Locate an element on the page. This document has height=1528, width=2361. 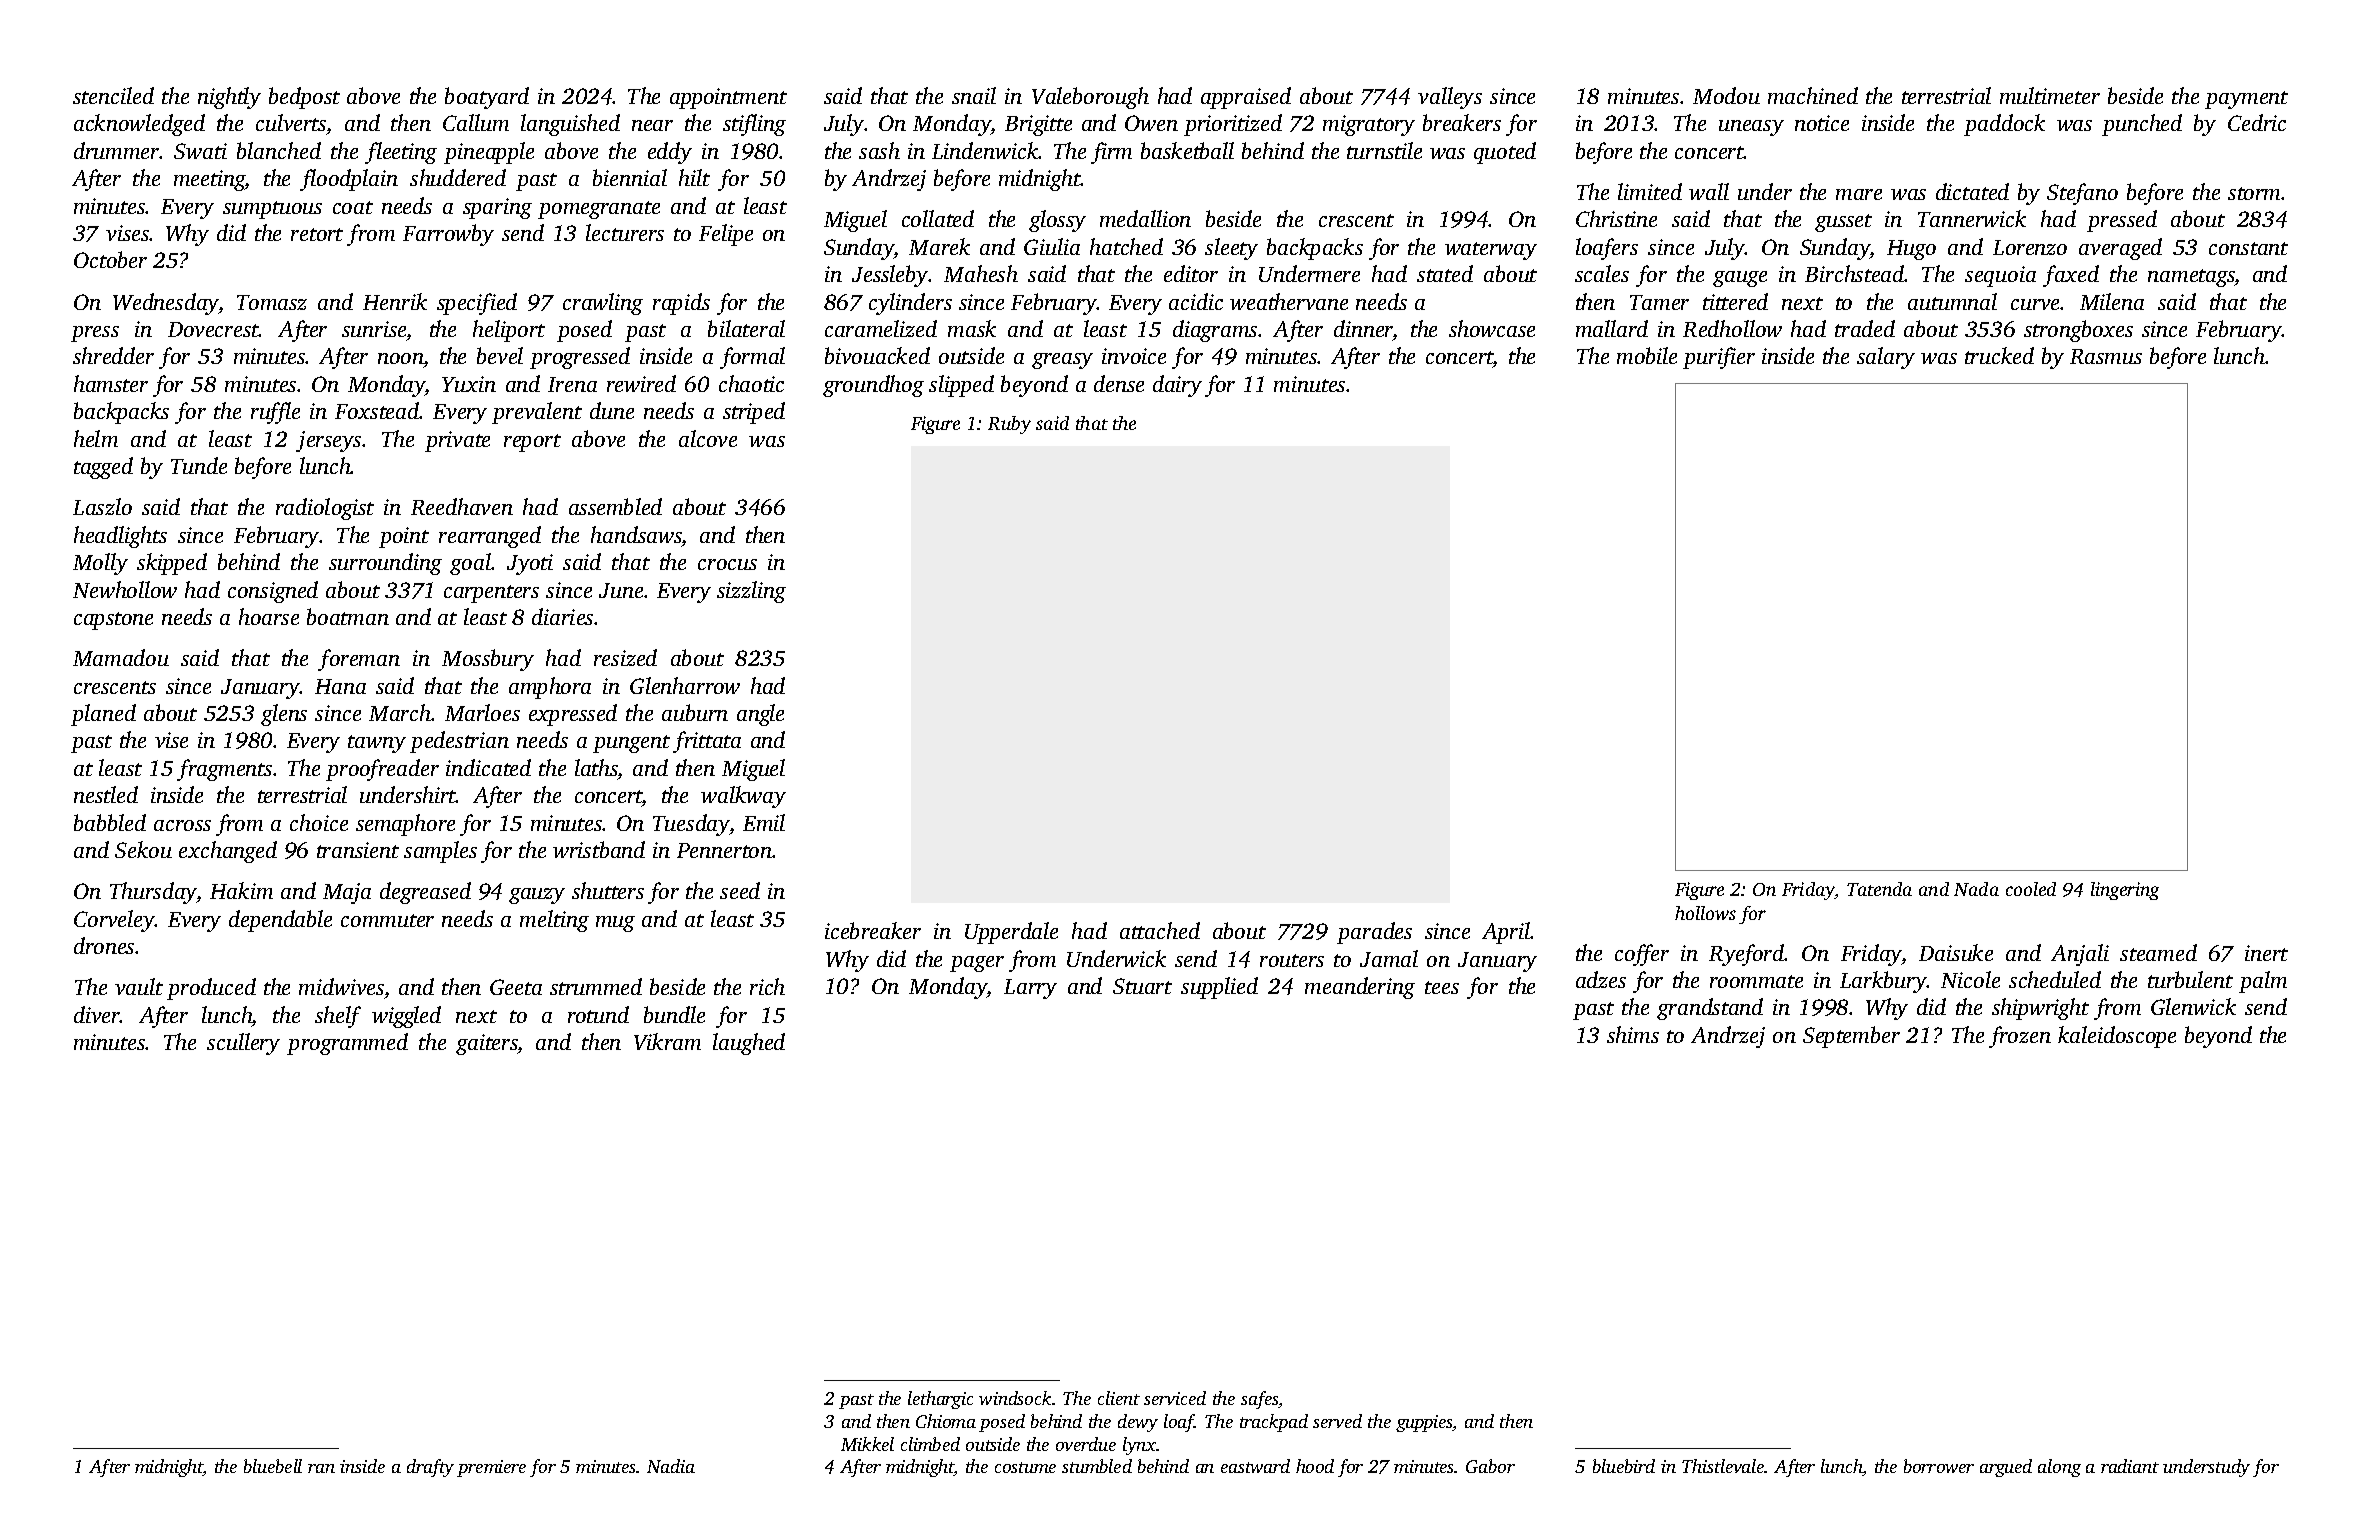
lingering is located at coordinates (2125, 891).
